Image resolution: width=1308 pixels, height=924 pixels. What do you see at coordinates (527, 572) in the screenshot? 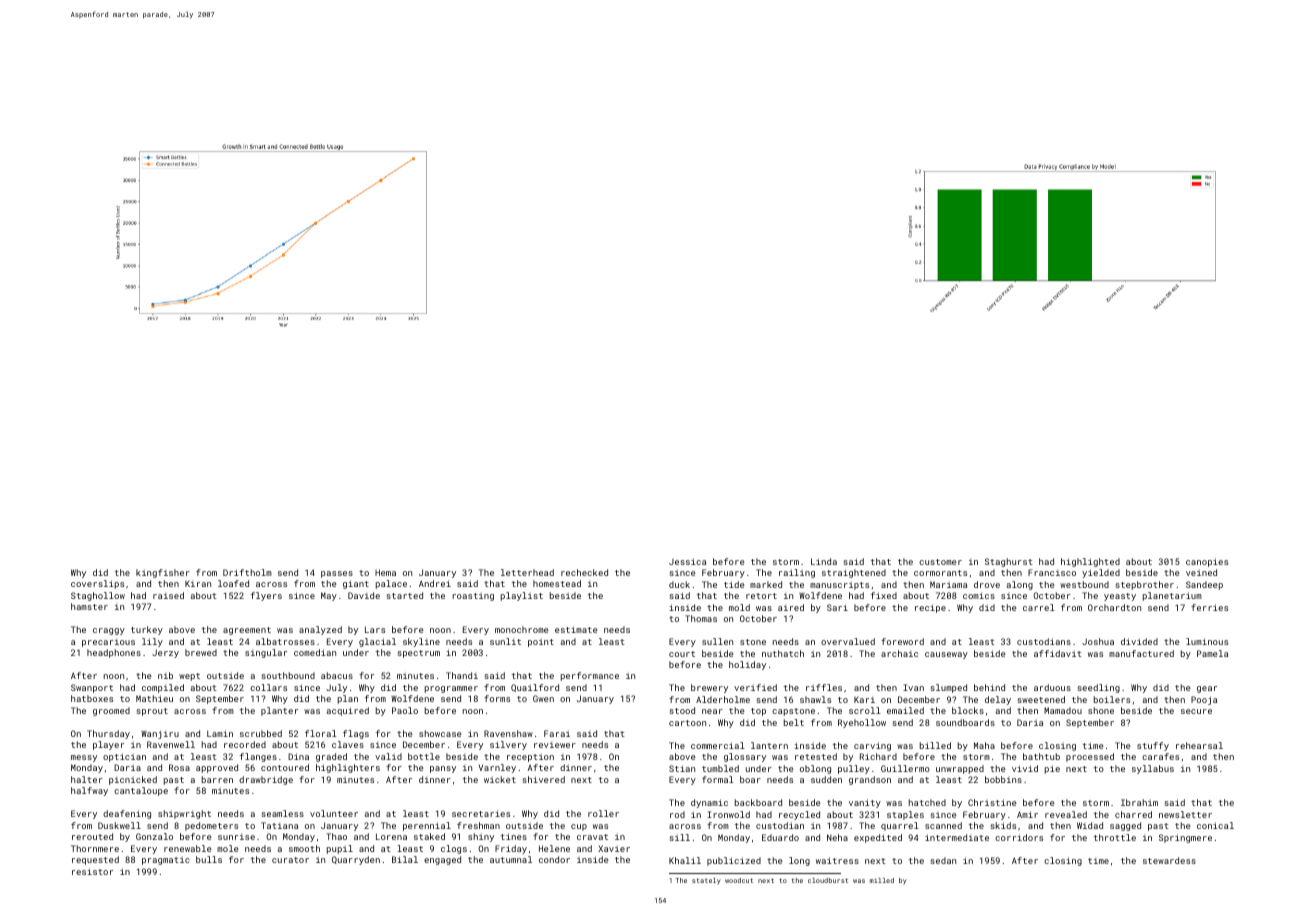
I see `letterhead` at bounding box center [527, 572].
